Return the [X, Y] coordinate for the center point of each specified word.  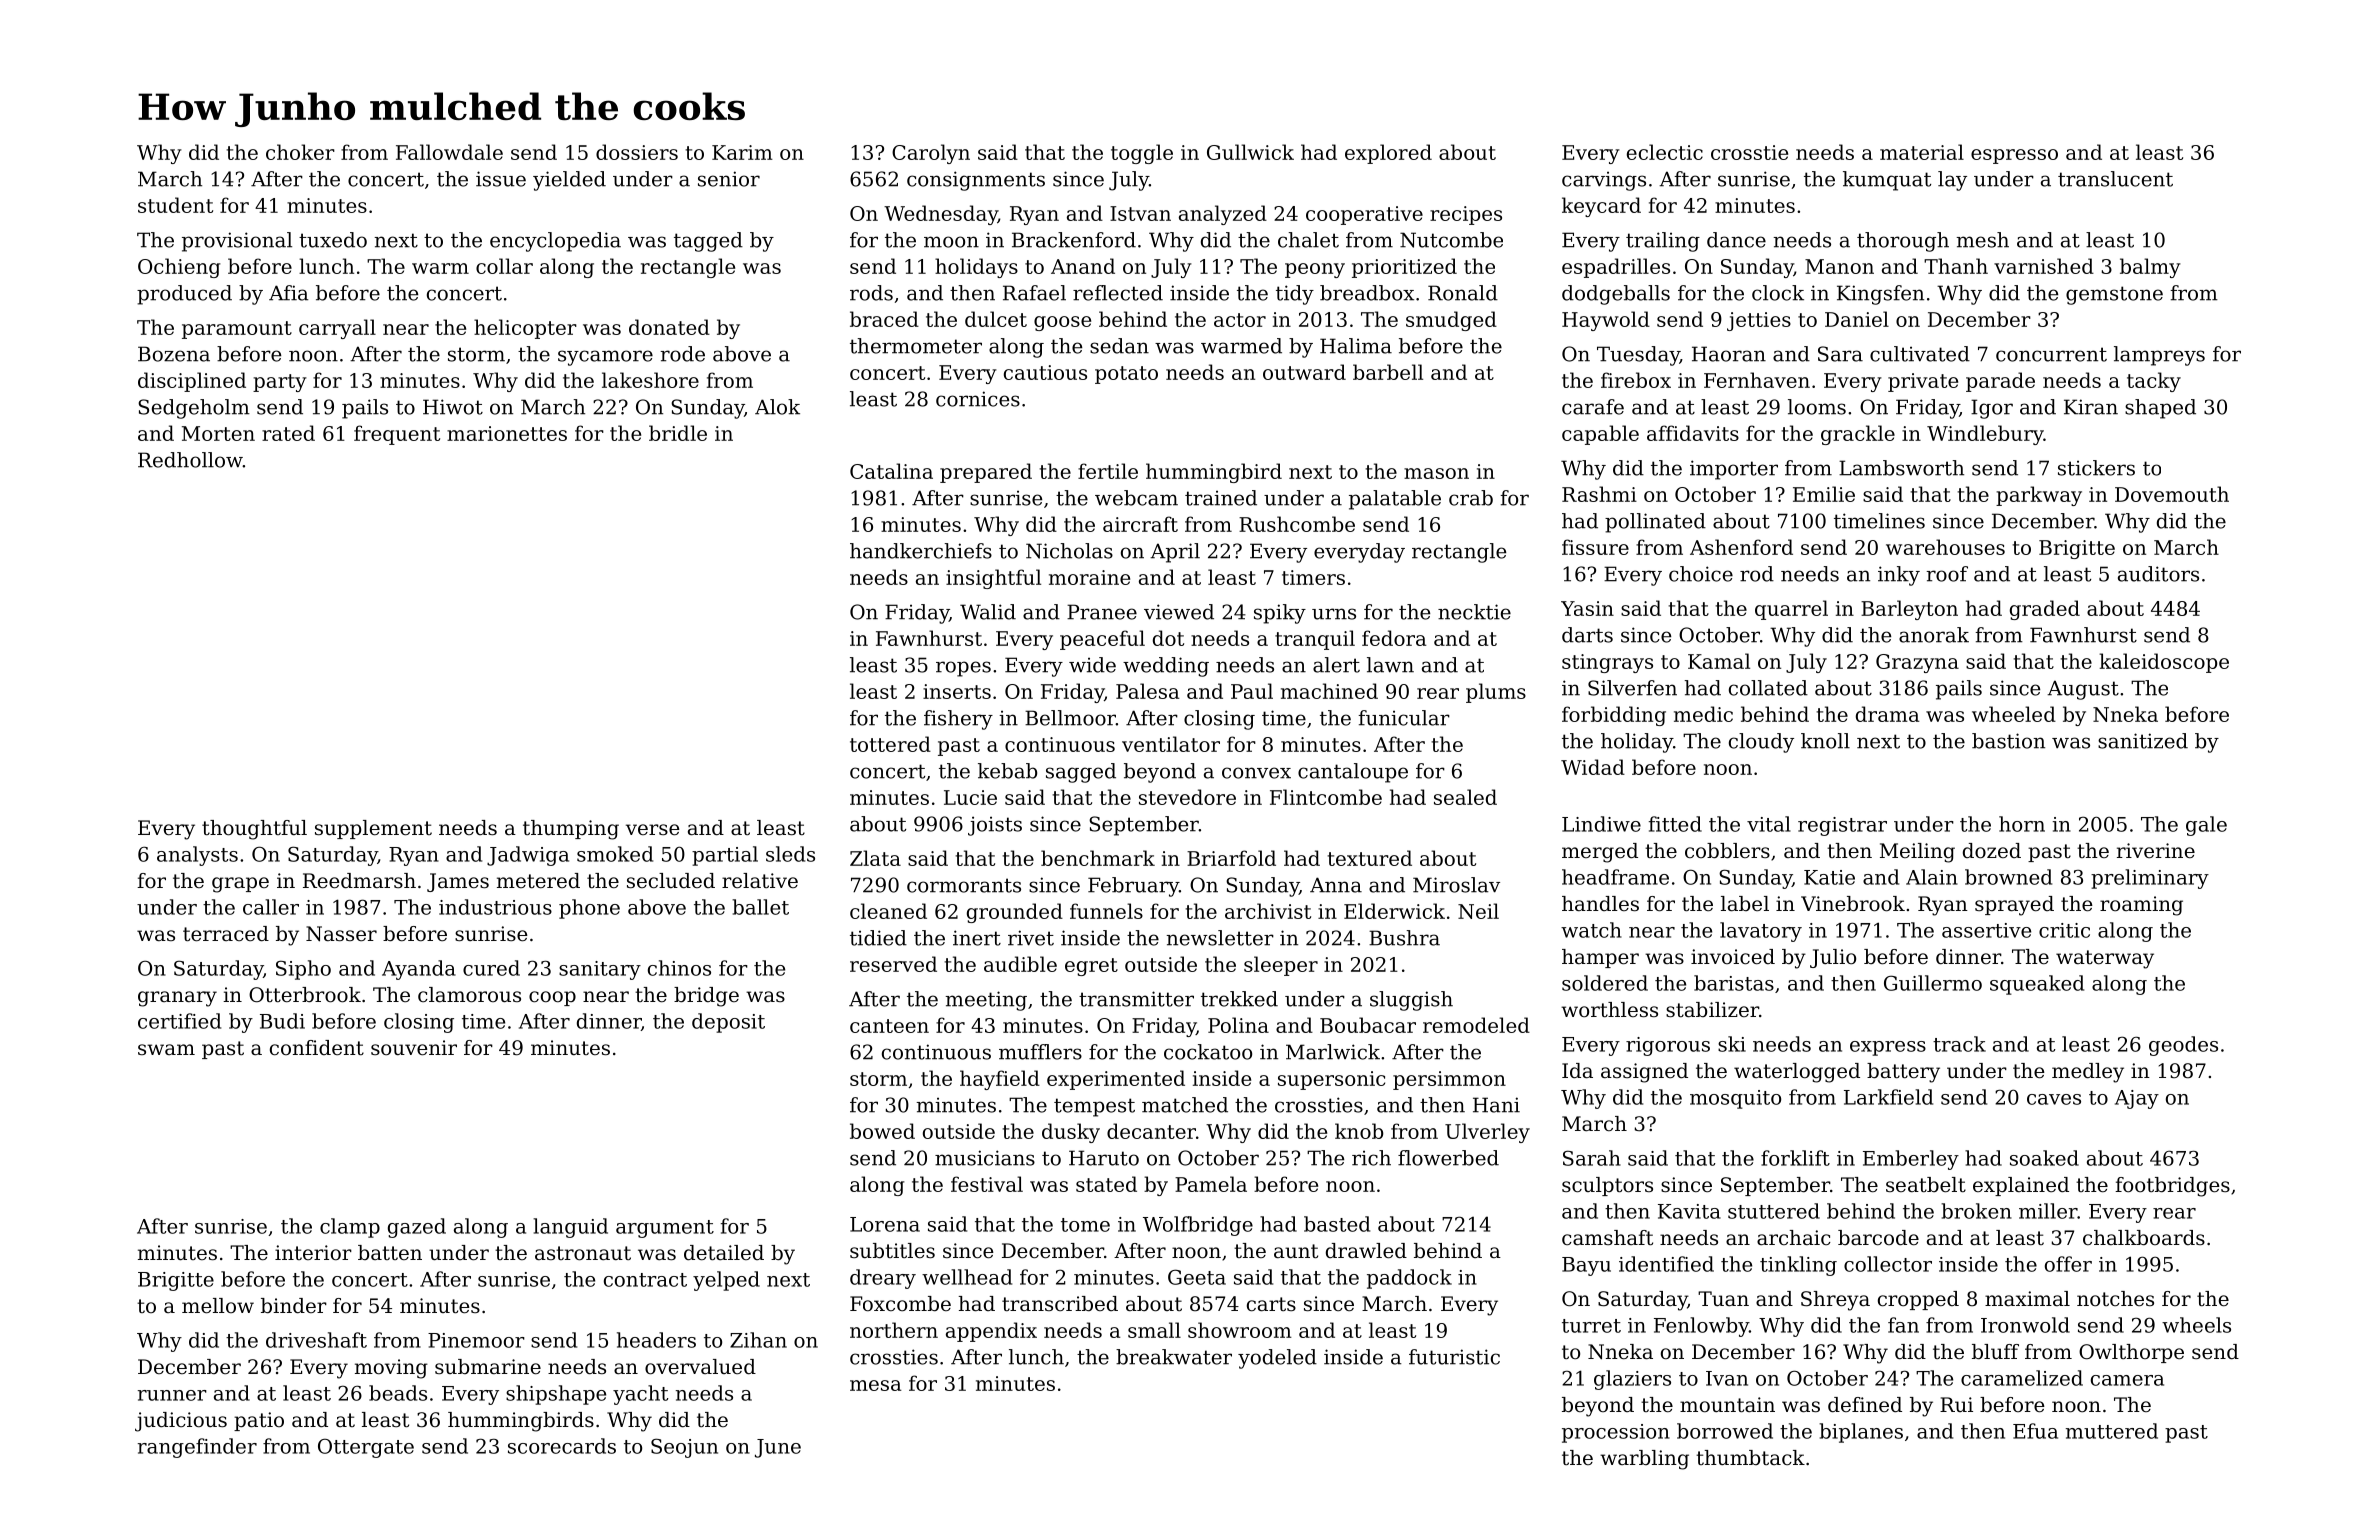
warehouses [1945, 547]
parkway [2039, 496]
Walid [988, 612]
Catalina [891, 471]
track [1959, 1044]
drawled [1366, 1251]
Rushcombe [1297, 524]
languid [570, 1228]
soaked [2044, 1158]
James [458, 882]
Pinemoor [476, 1340]
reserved [893, 964]
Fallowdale [449, 152]
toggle [1142, 154]
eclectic [1665, 152]
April [1175, 553]
